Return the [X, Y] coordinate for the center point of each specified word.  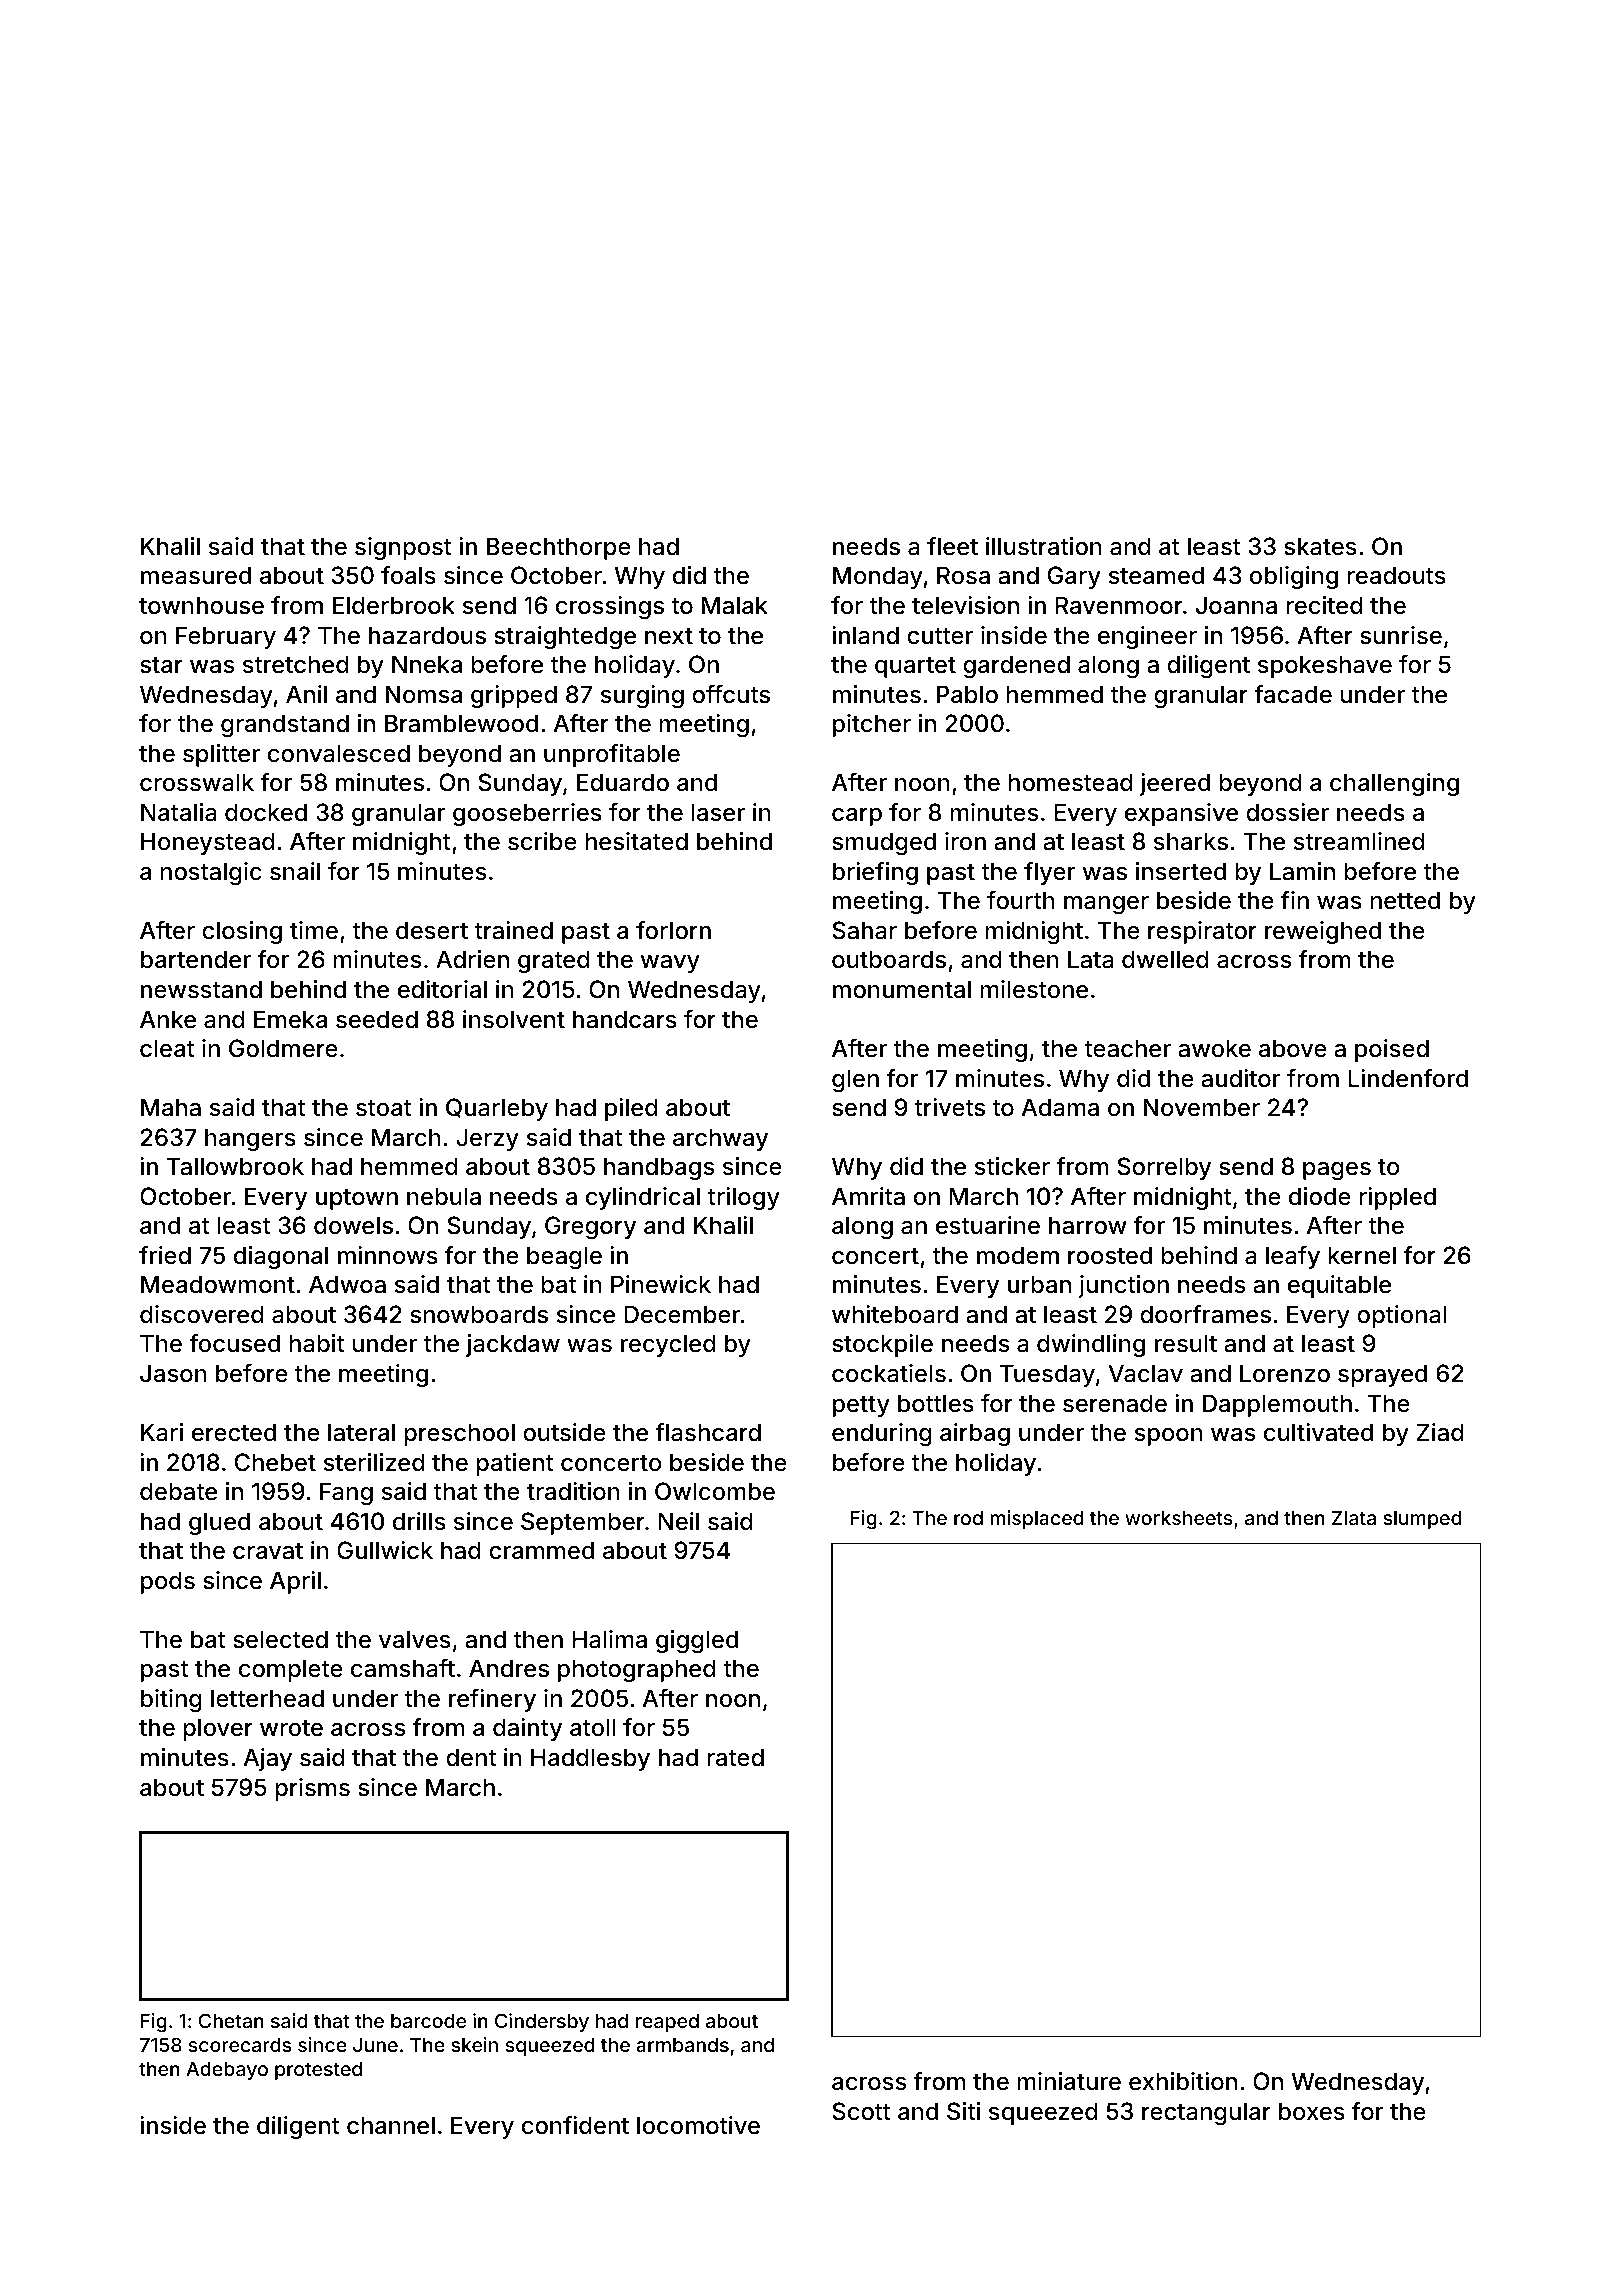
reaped [667, 2023]
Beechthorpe [559, 548]
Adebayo [227, 2071]
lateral [361, 1432]
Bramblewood [461, 723]
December [682, 1314]
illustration [1044, 546]
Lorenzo [1285, 1373]
